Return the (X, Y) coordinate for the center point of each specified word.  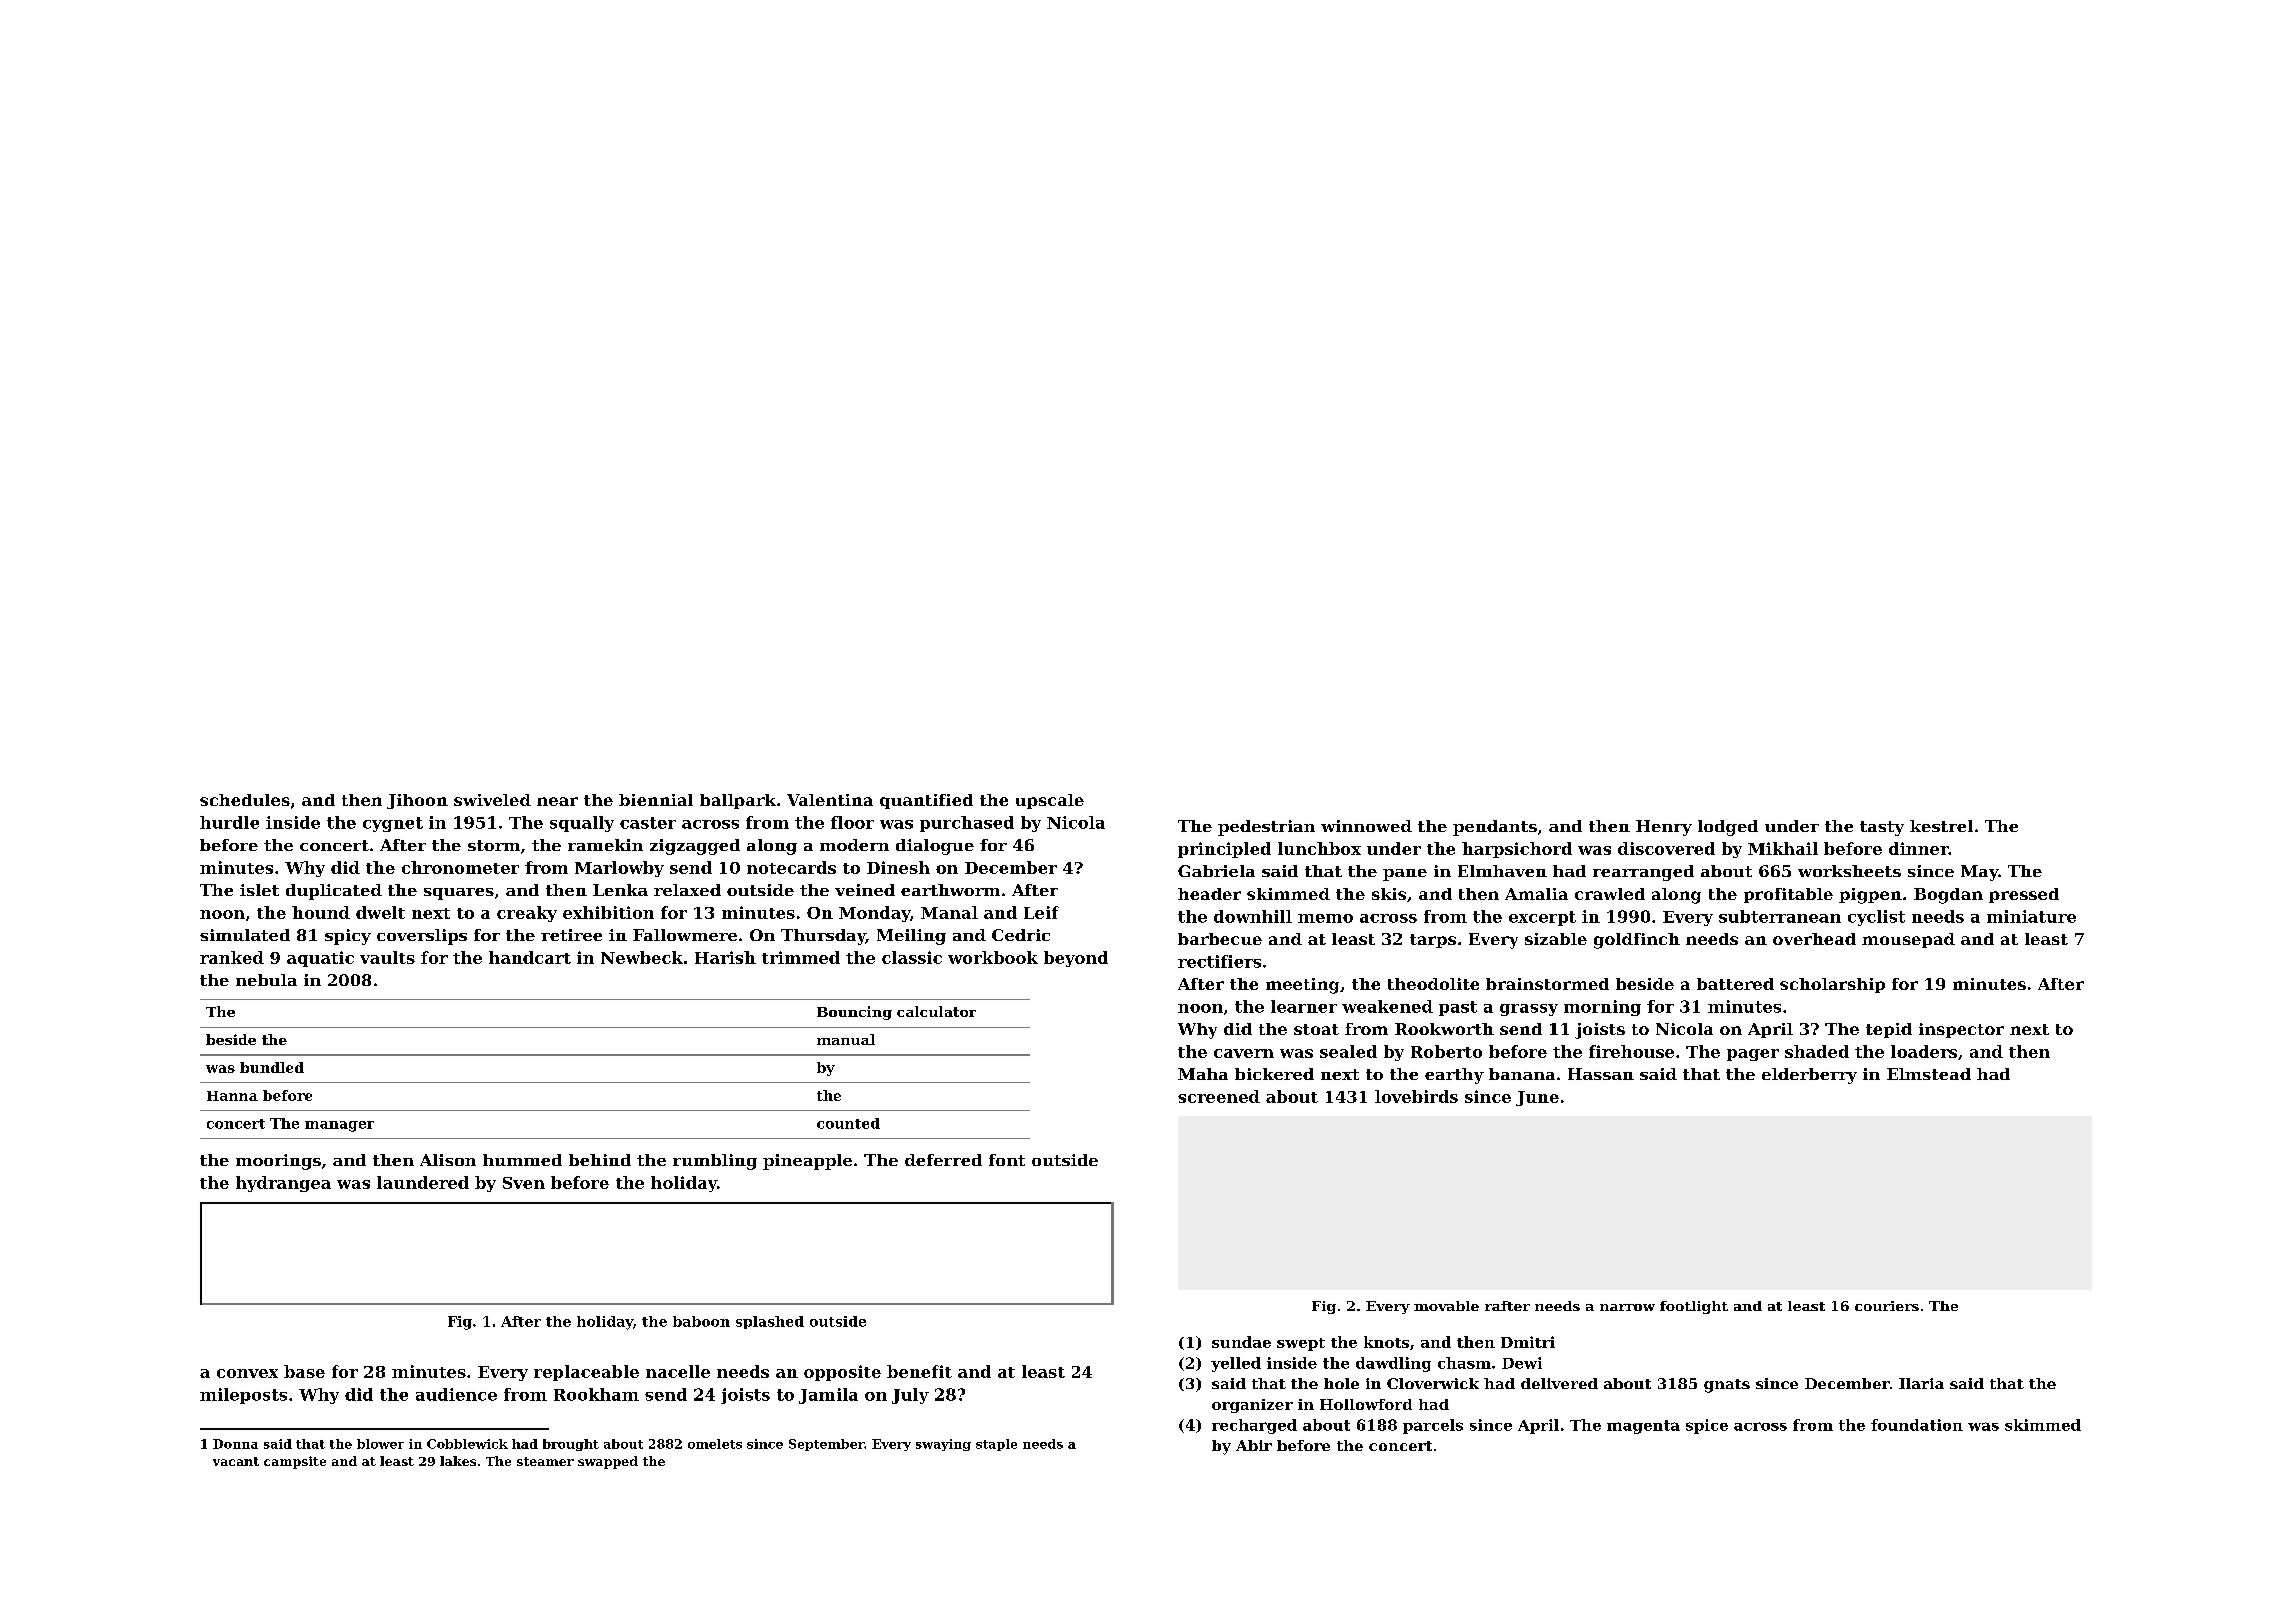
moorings (278, 1162)
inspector (1961, 1030)
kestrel (1941, 826)
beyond (1076, 959)
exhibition (608, 912)
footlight (1694, 1307)
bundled (272, 1067)
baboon (701, 1321)
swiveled (492, 800)
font (1007, 1160)
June (1537, 1098)
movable (1446, 1306)
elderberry (1809, 1076)
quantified (926, 801)
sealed (1348, 1051)
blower (380, 1444)
